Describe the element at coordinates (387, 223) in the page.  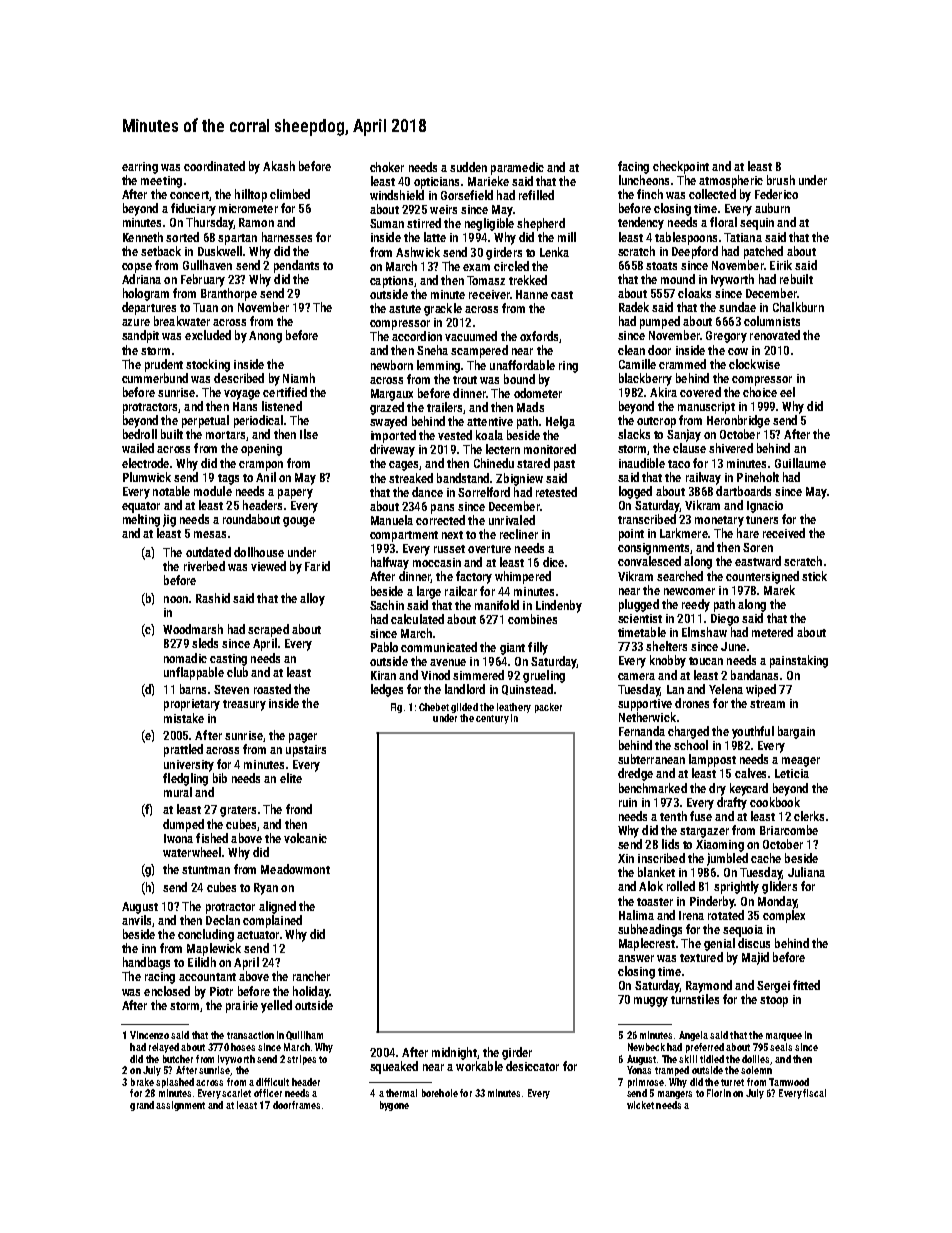
I see `Suman` at that location.
